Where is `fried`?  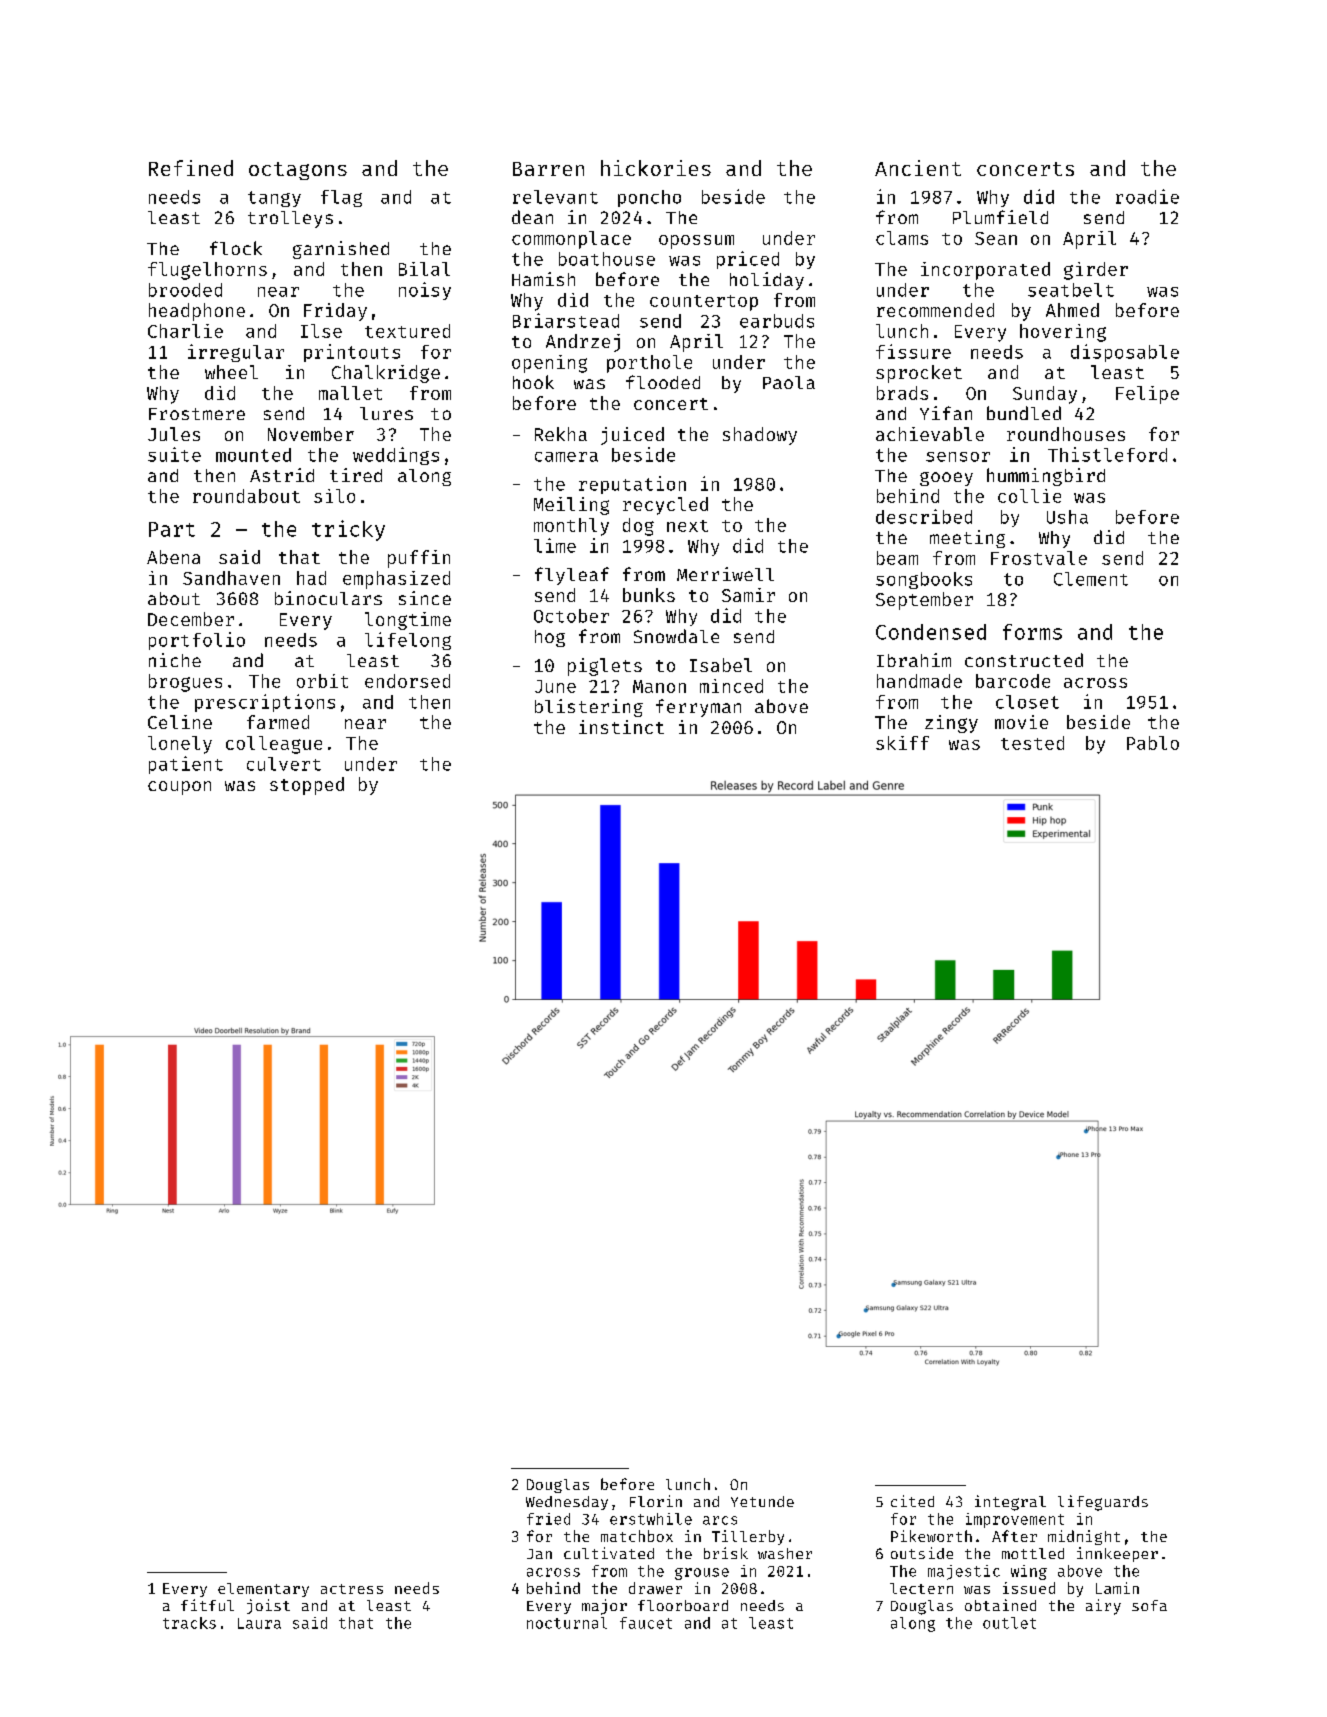
fried is located at coordinates (548, 1519).
